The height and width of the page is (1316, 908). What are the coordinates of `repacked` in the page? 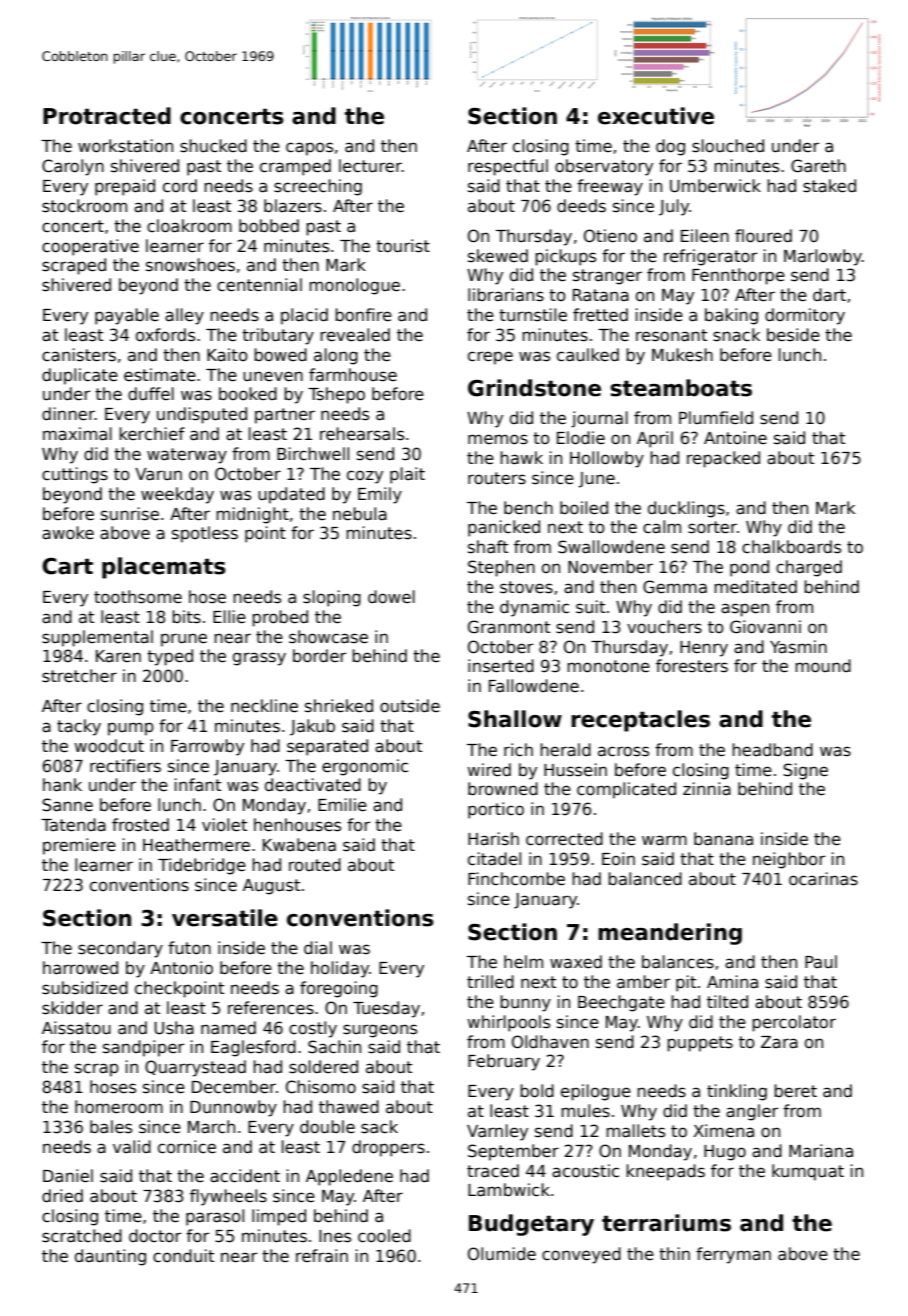 It's located at (723, 459).
